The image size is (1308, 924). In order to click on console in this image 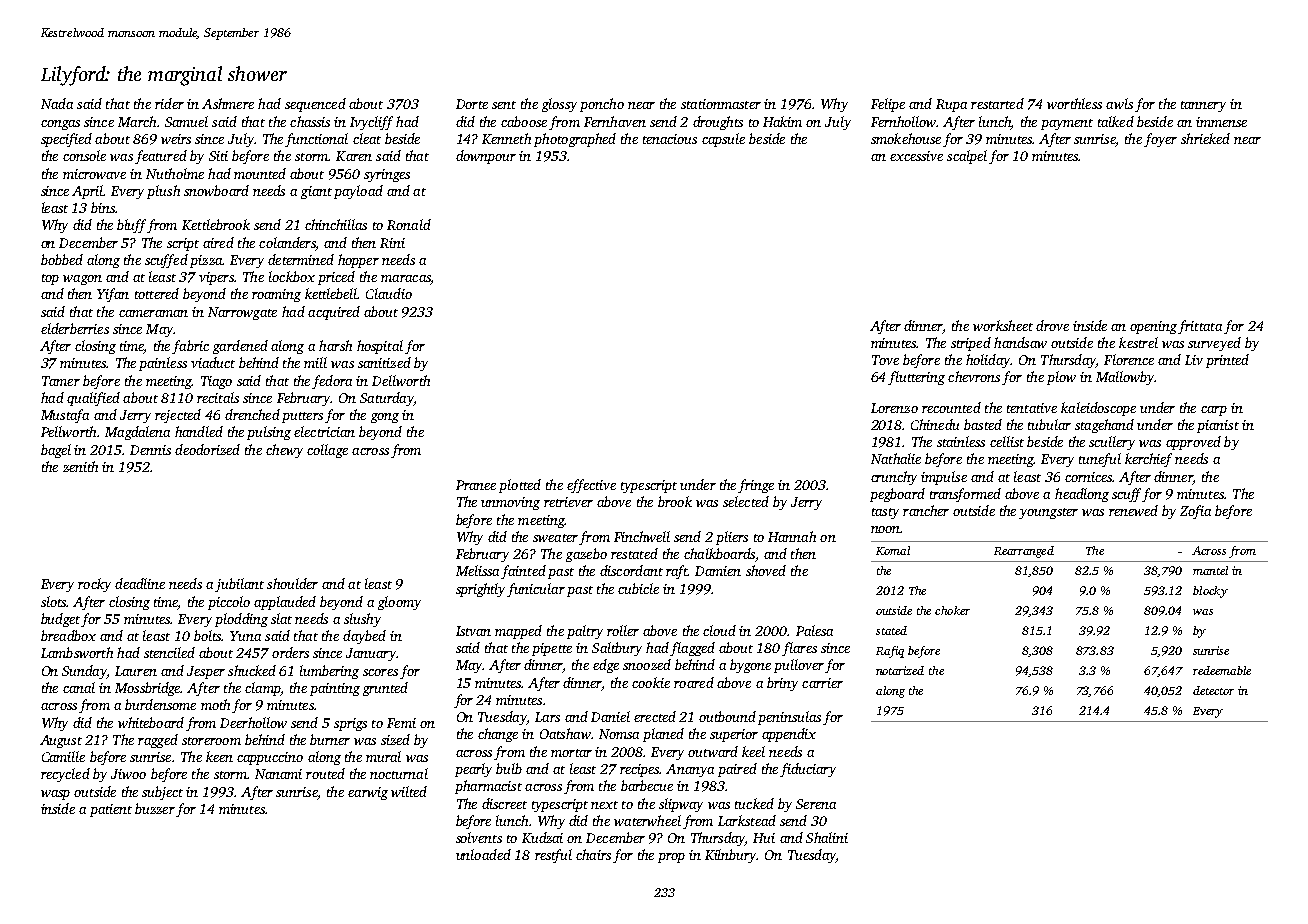, I will do `click(84, 155)`.
